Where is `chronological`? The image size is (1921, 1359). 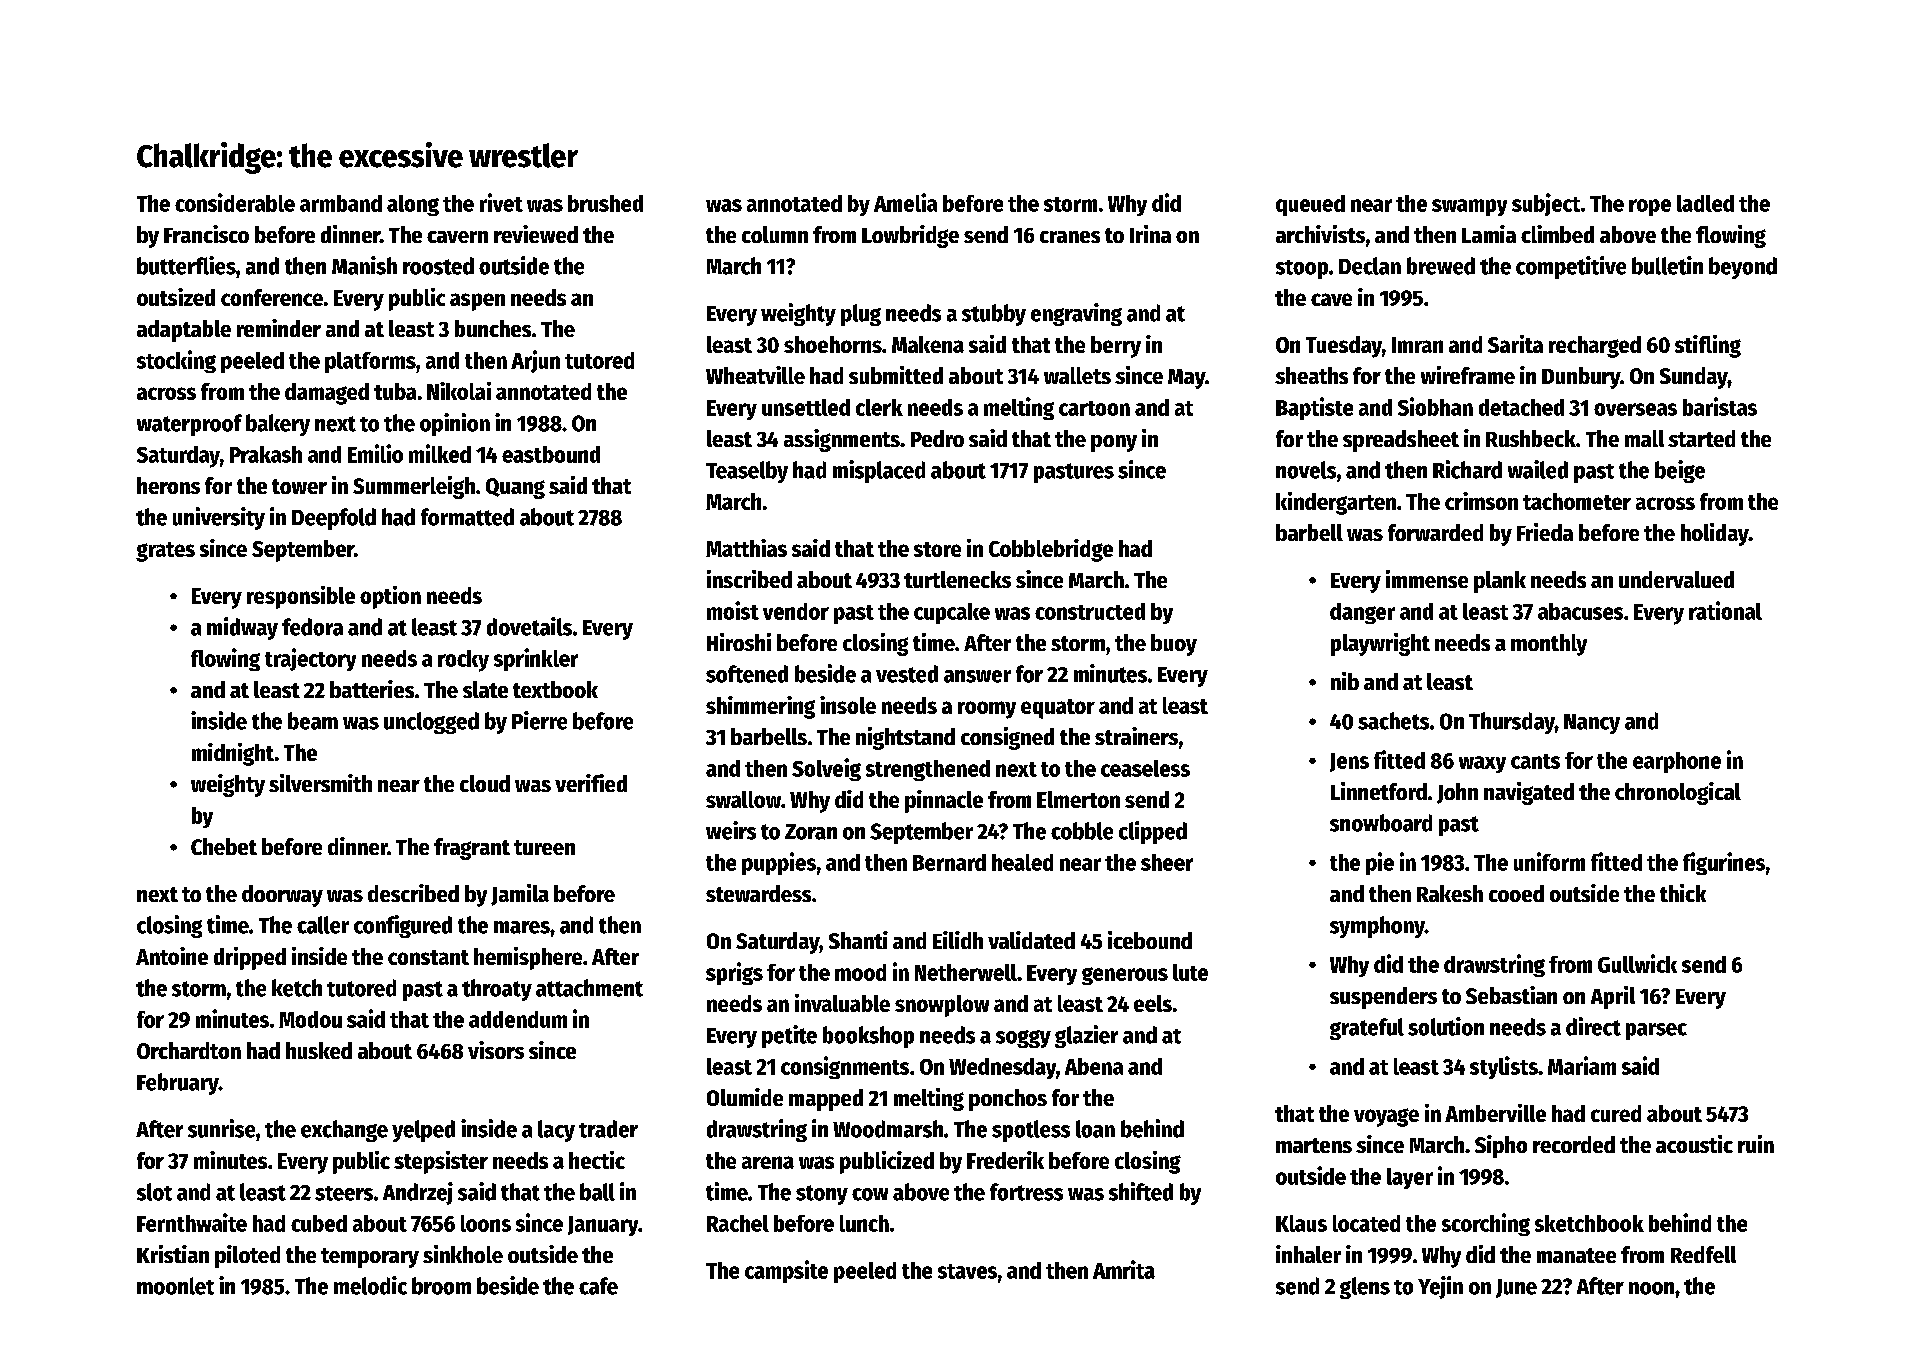 chronological is located at coordinates (1678, 793).
